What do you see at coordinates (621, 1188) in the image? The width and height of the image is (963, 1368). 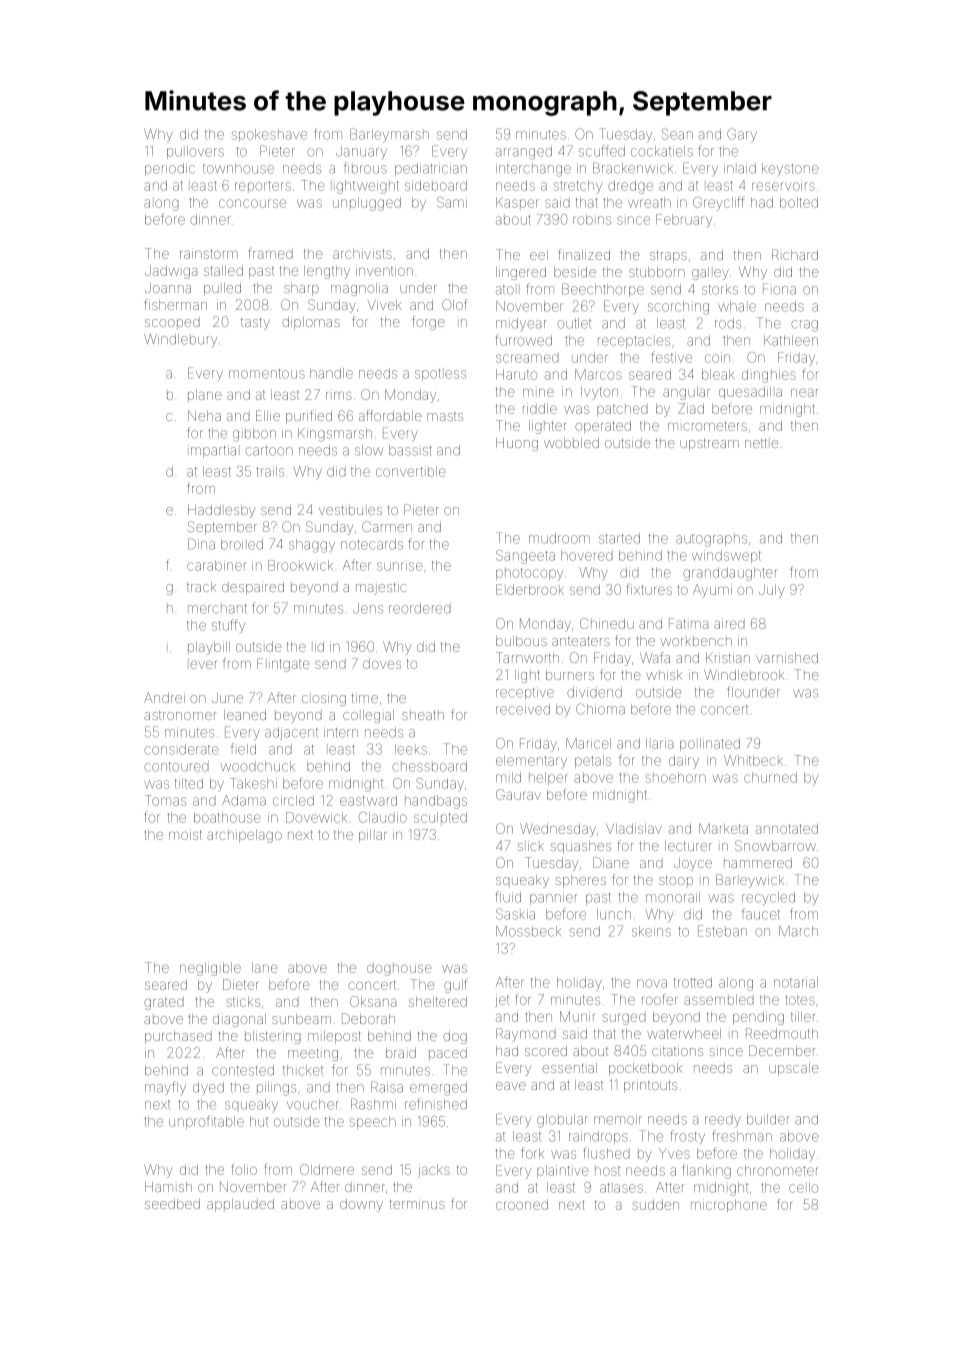 I see `atlases` at bounding box center [621, 1188].
